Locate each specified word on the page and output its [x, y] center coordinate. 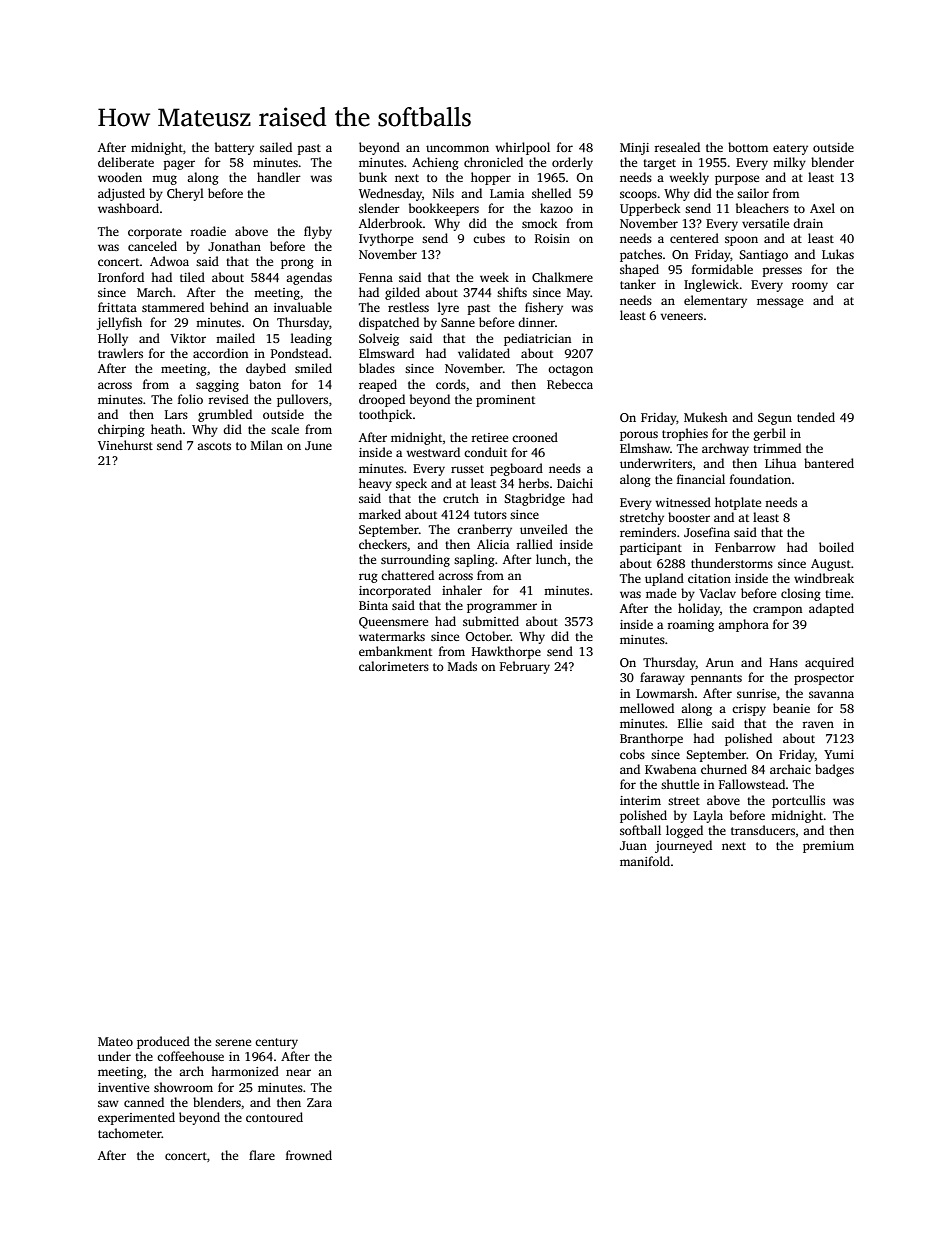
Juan [633, 845]
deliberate [126, 162]
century [276, 1043]
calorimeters [394, 666]
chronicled [493, 162]
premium [828, 847]
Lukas [838, 254]
